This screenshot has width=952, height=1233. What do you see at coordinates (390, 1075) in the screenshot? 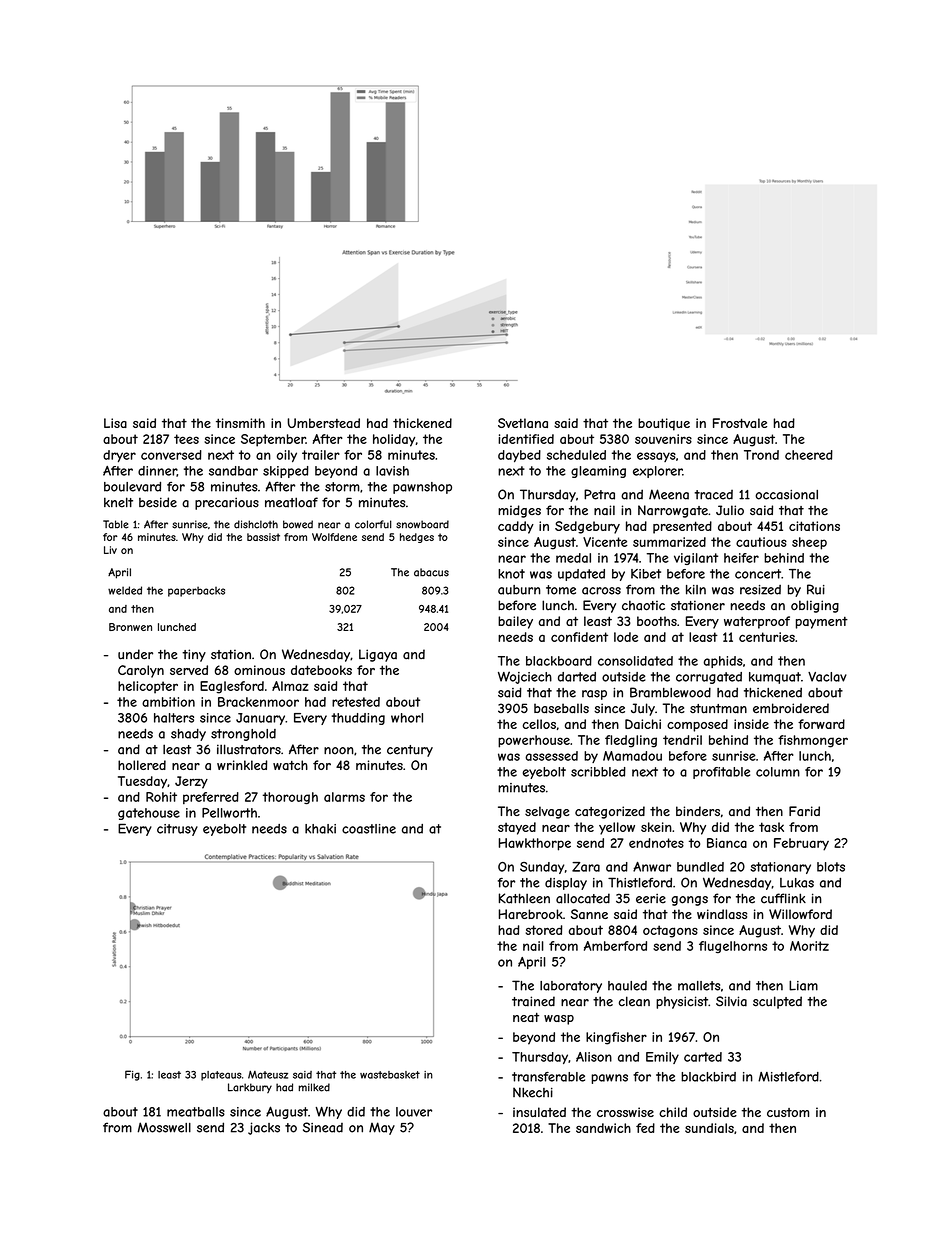
I see `wastebasket` at bounding box center [390, 1075].
